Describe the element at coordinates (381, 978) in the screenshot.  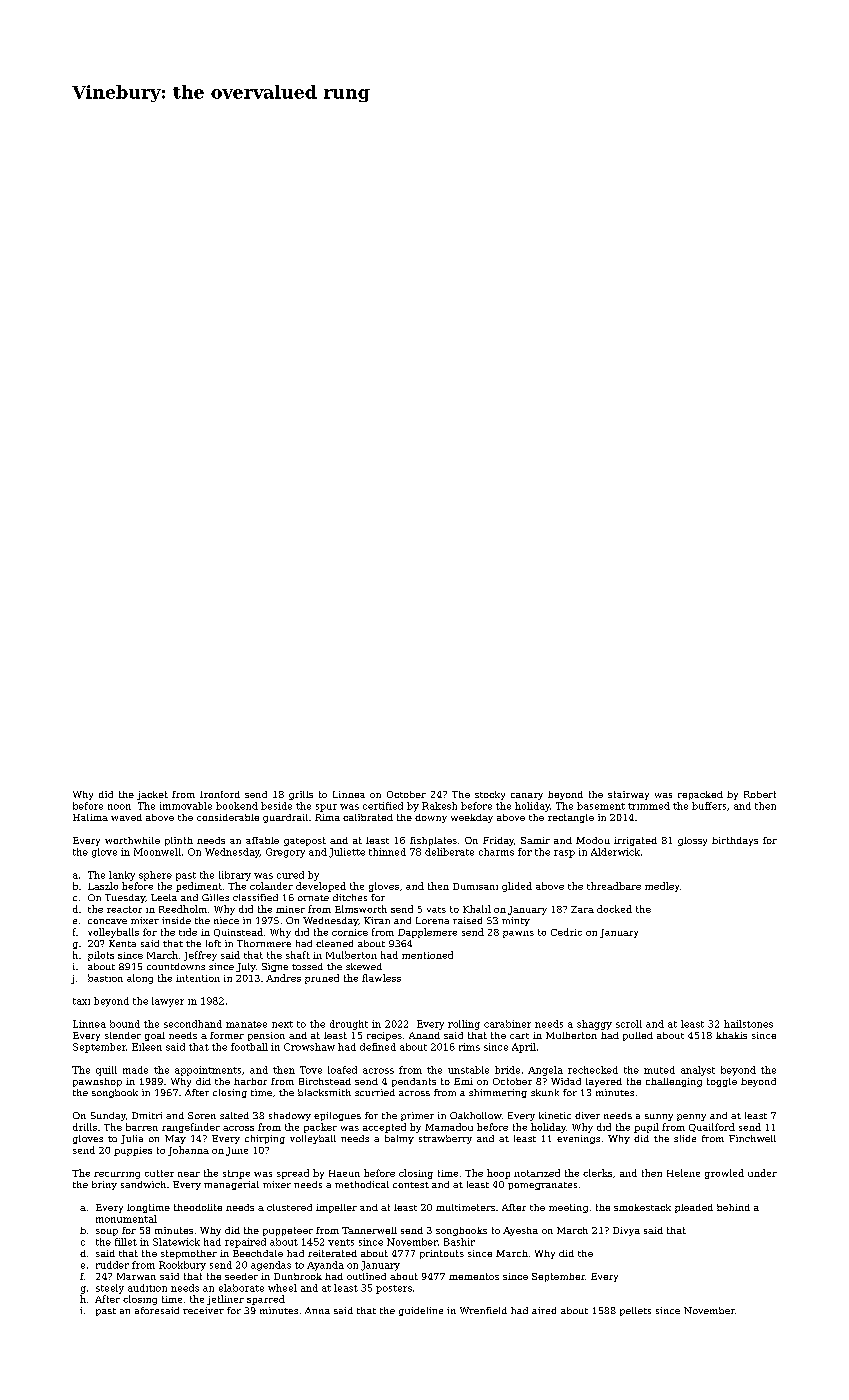
I see `flawless` at that location.
